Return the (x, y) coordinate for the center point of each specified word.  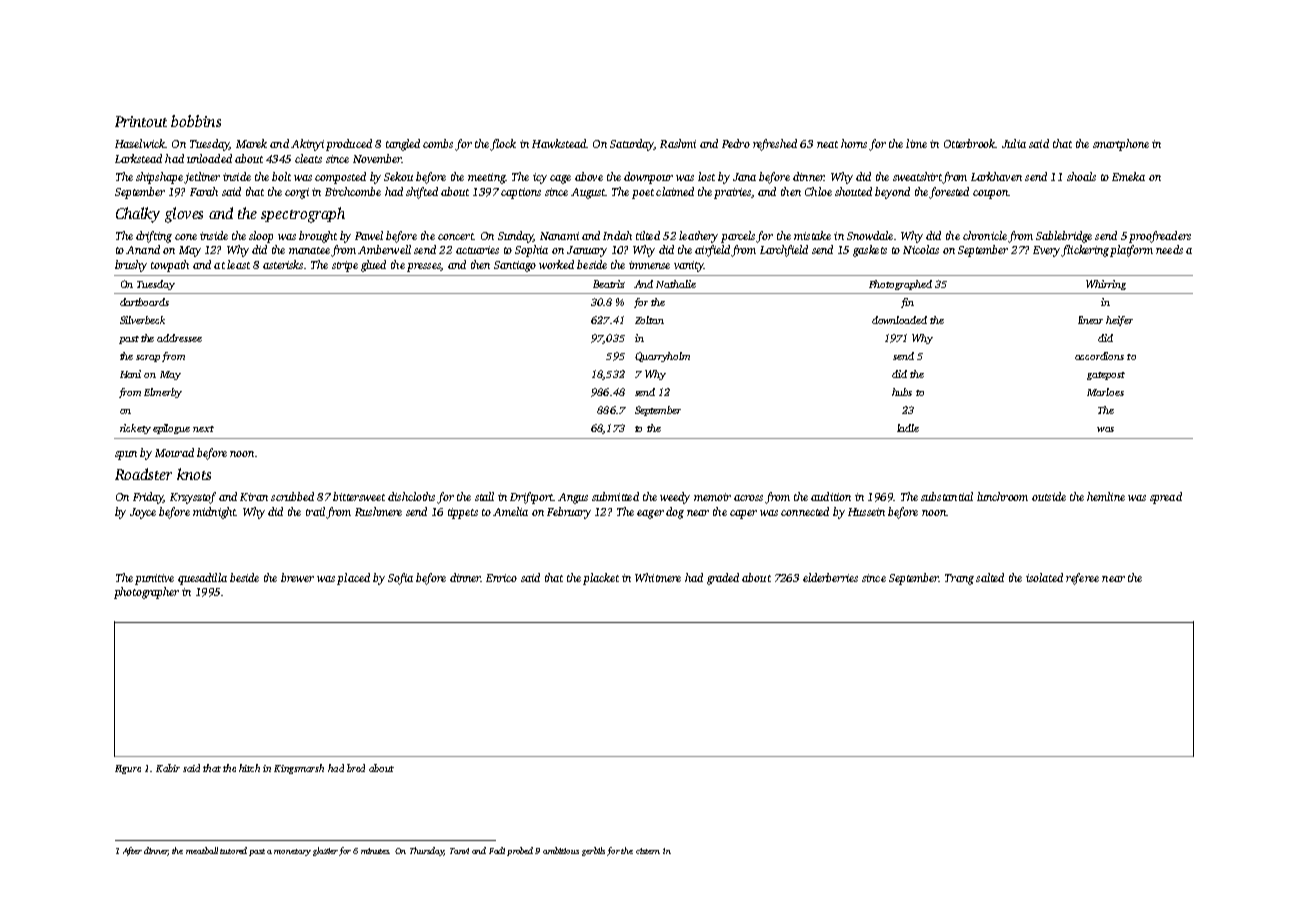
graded (723, 579)
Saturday (632, 145)
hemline (1106, 496)
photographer (146, 593)
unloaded (209, 158)
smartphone (1121, 145)
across (748, 498)
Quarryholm (662, 357)
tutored (233, 850)
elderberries (830, 577)
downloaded (899, 320)
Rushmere (378, 511)
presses (424, 267)
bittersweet (359, 496)
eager (650, 514)
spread (1166, 498)
